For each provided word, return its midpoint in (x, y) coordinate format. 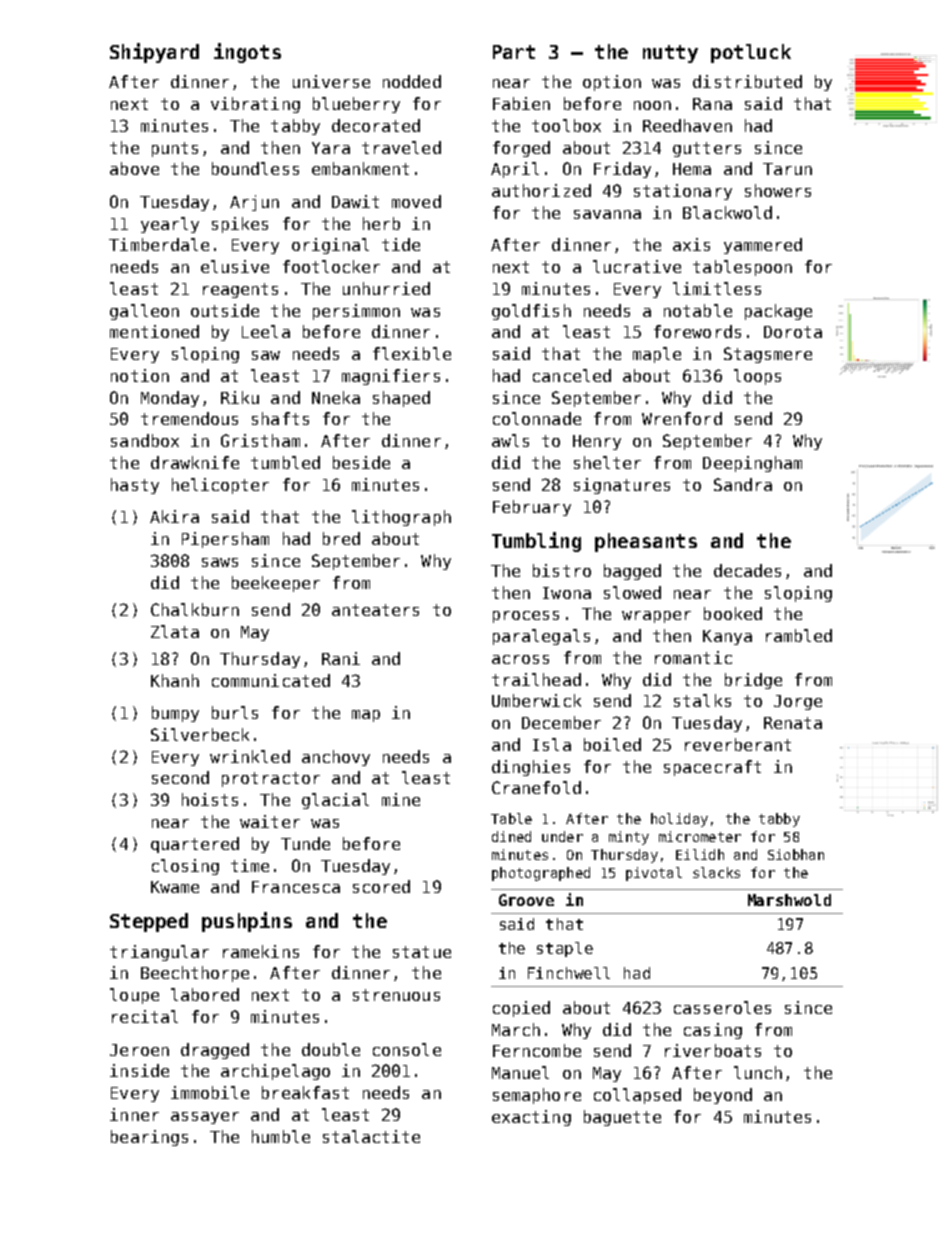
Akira (174, 516)
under (562, 836)
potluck (751, 53)
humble (281, 1136)
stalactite (371, 1136)
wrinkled (250, 756)
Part (514, 52)
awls (510, 440)
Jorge (798, 702)
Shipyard (154, 53)
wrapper (656, 617)
